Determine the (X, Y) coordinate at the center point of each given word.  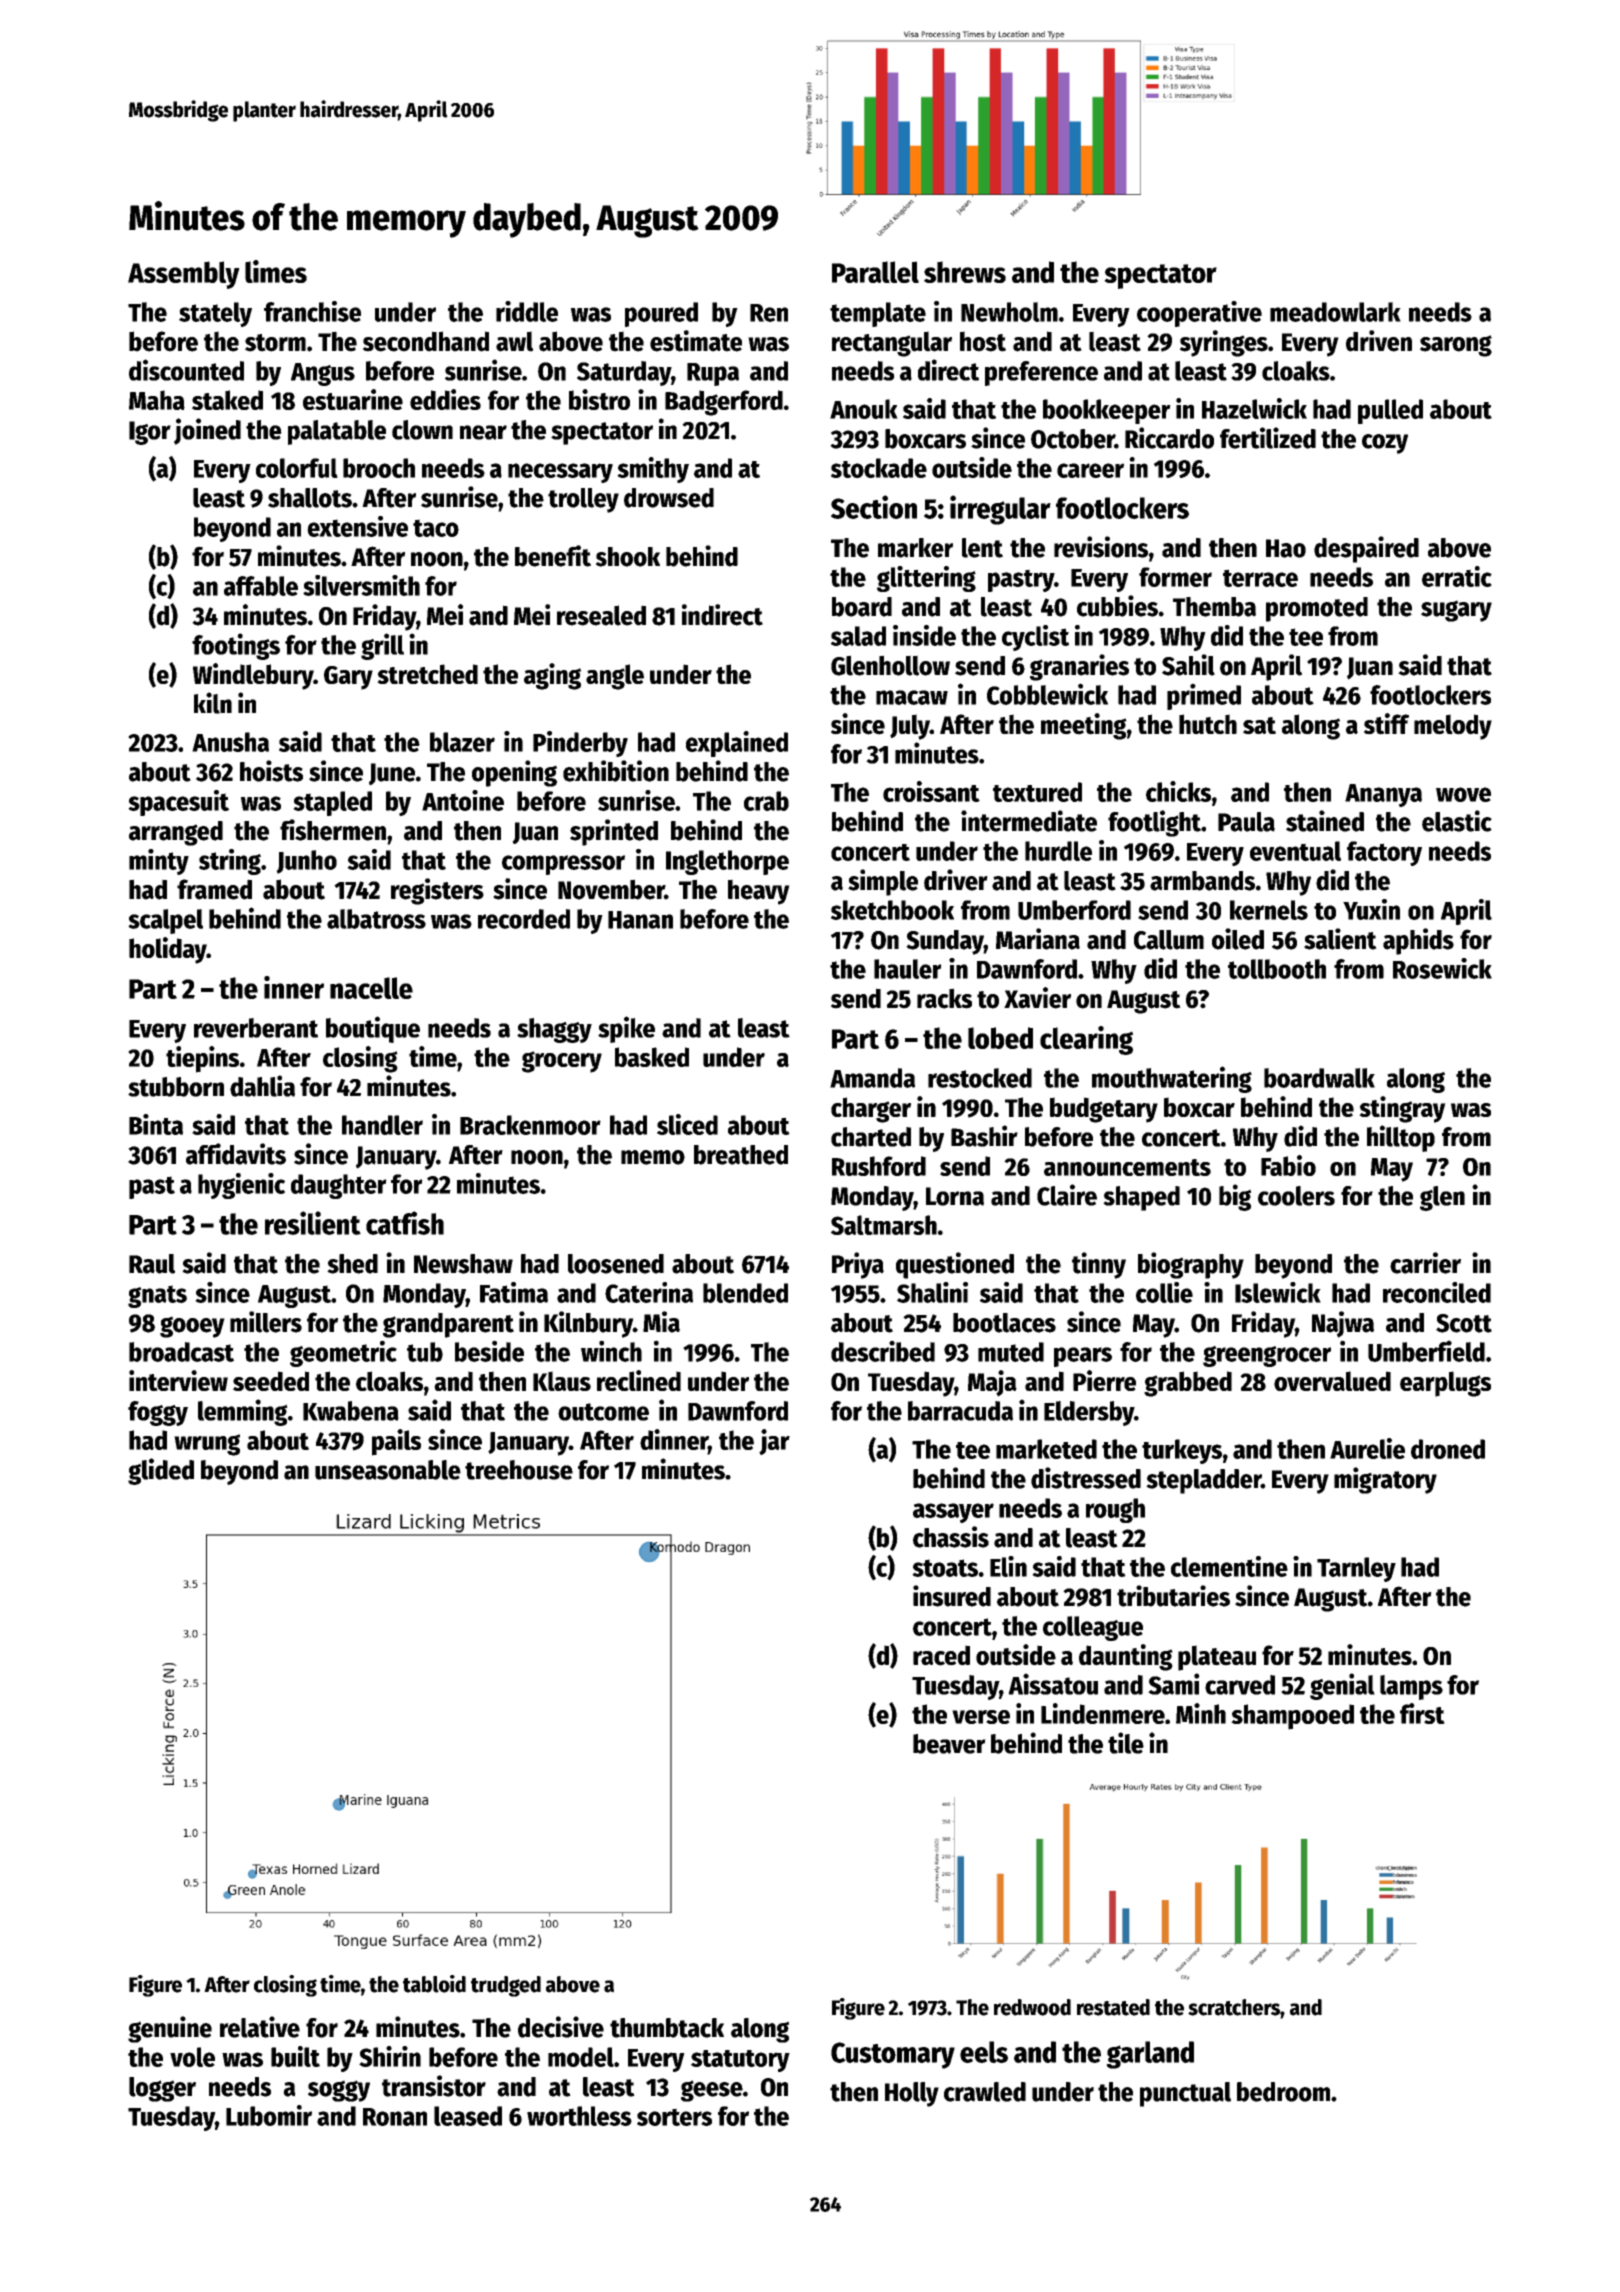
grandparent (448, 1325)
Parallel (875, 272)
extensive (357, 526)
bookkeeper (1107, 411)
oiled (1238, 939)
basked (652, 1057)
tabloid (434, 1984)
